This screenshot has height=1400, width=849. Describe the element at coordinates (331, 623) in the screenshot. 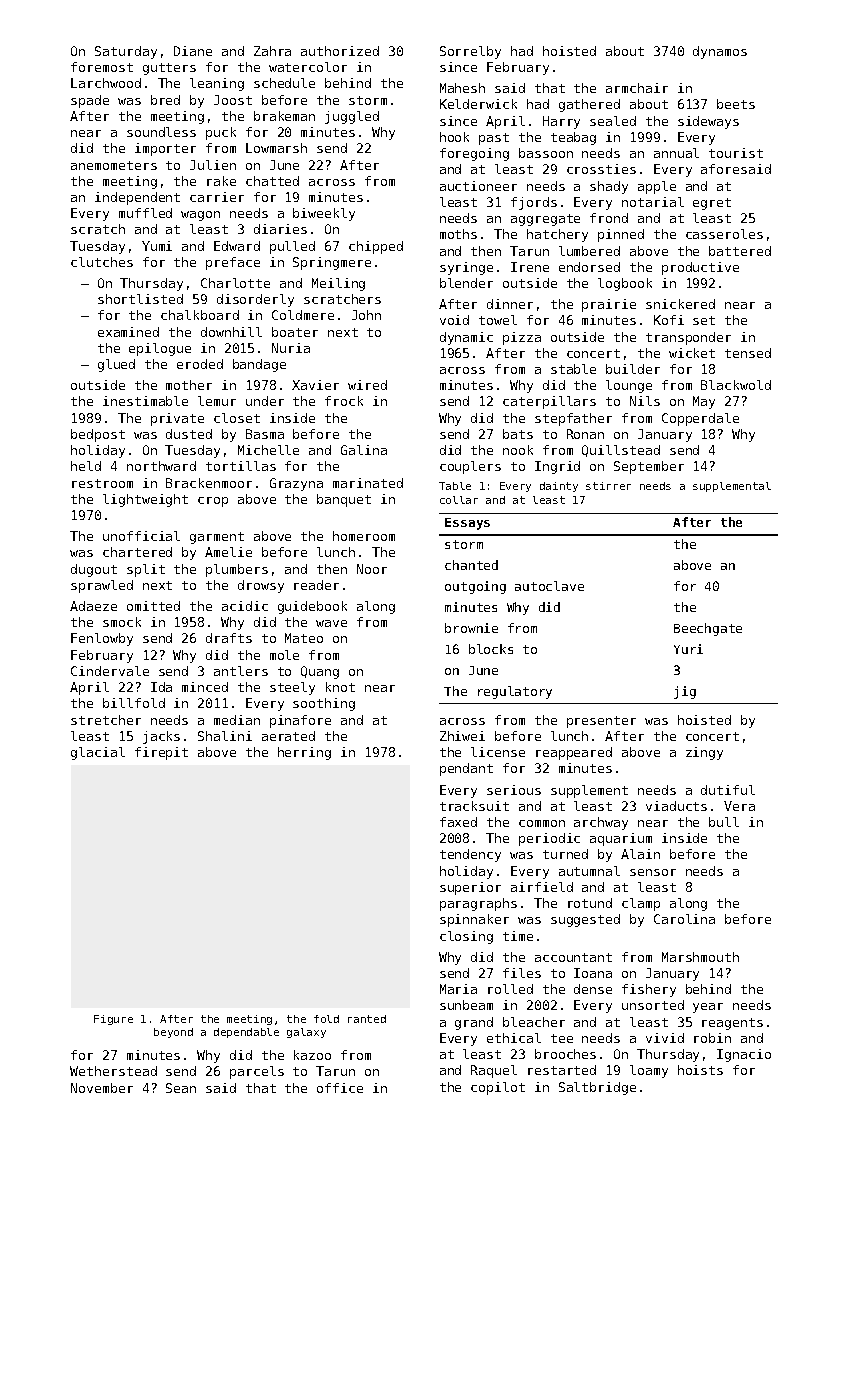

I see `wave` at that location.
